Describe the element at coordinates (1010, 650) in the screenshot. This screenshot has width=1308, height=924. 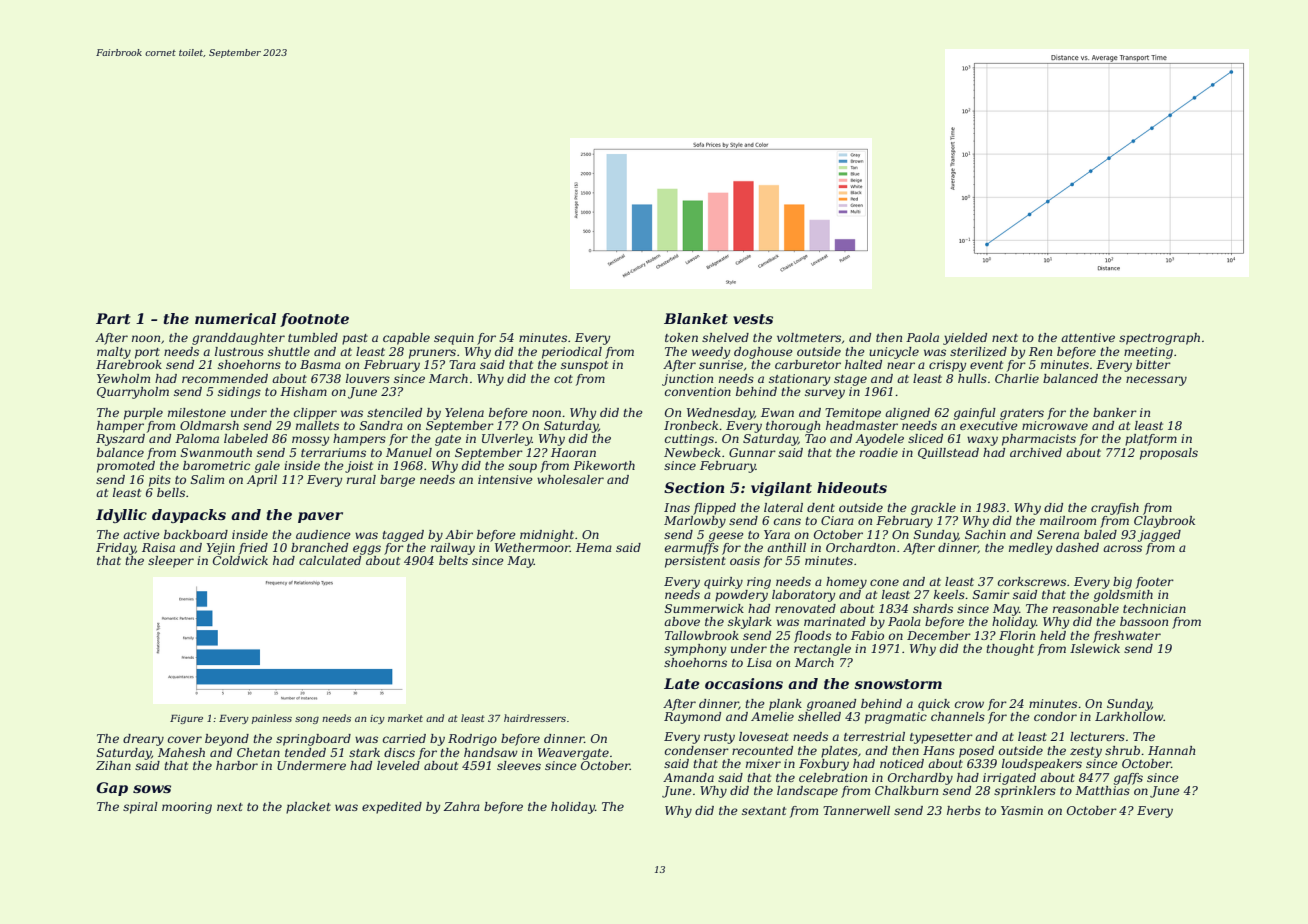
I see `thought` at that location.
